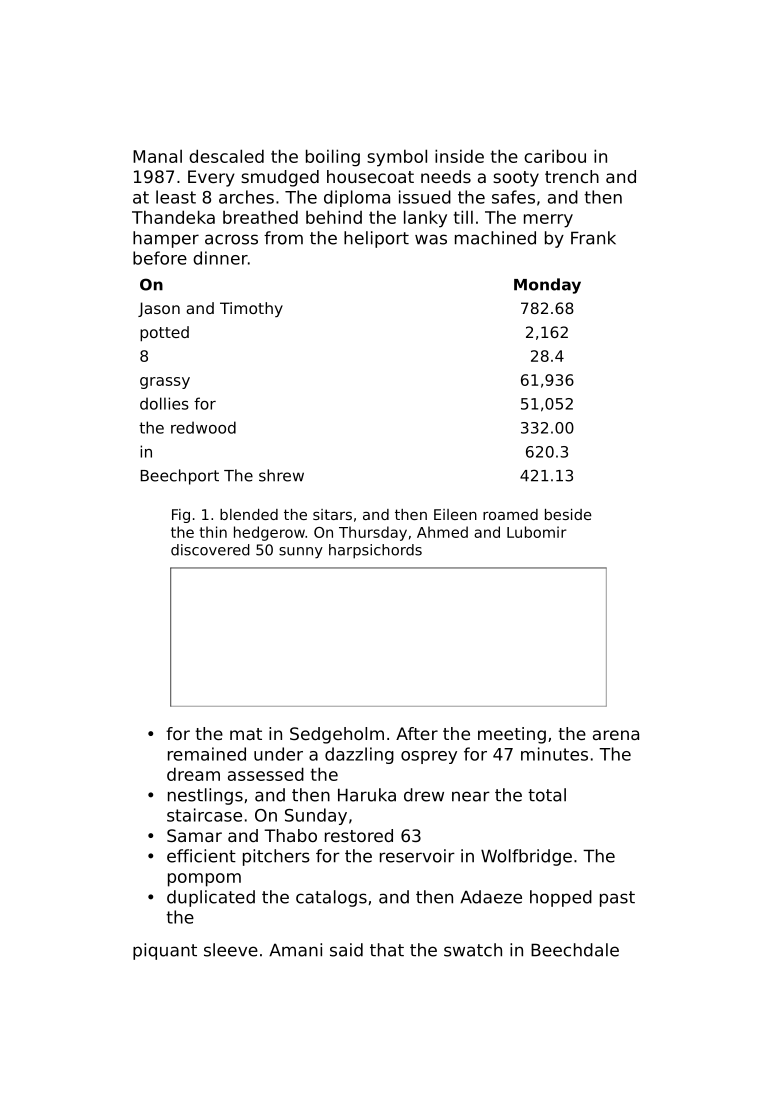 The image size is (777, 1103). What do you see at coordinates (165, 951) in the page?
I see `piquant` at bounding box center [165, 951].
